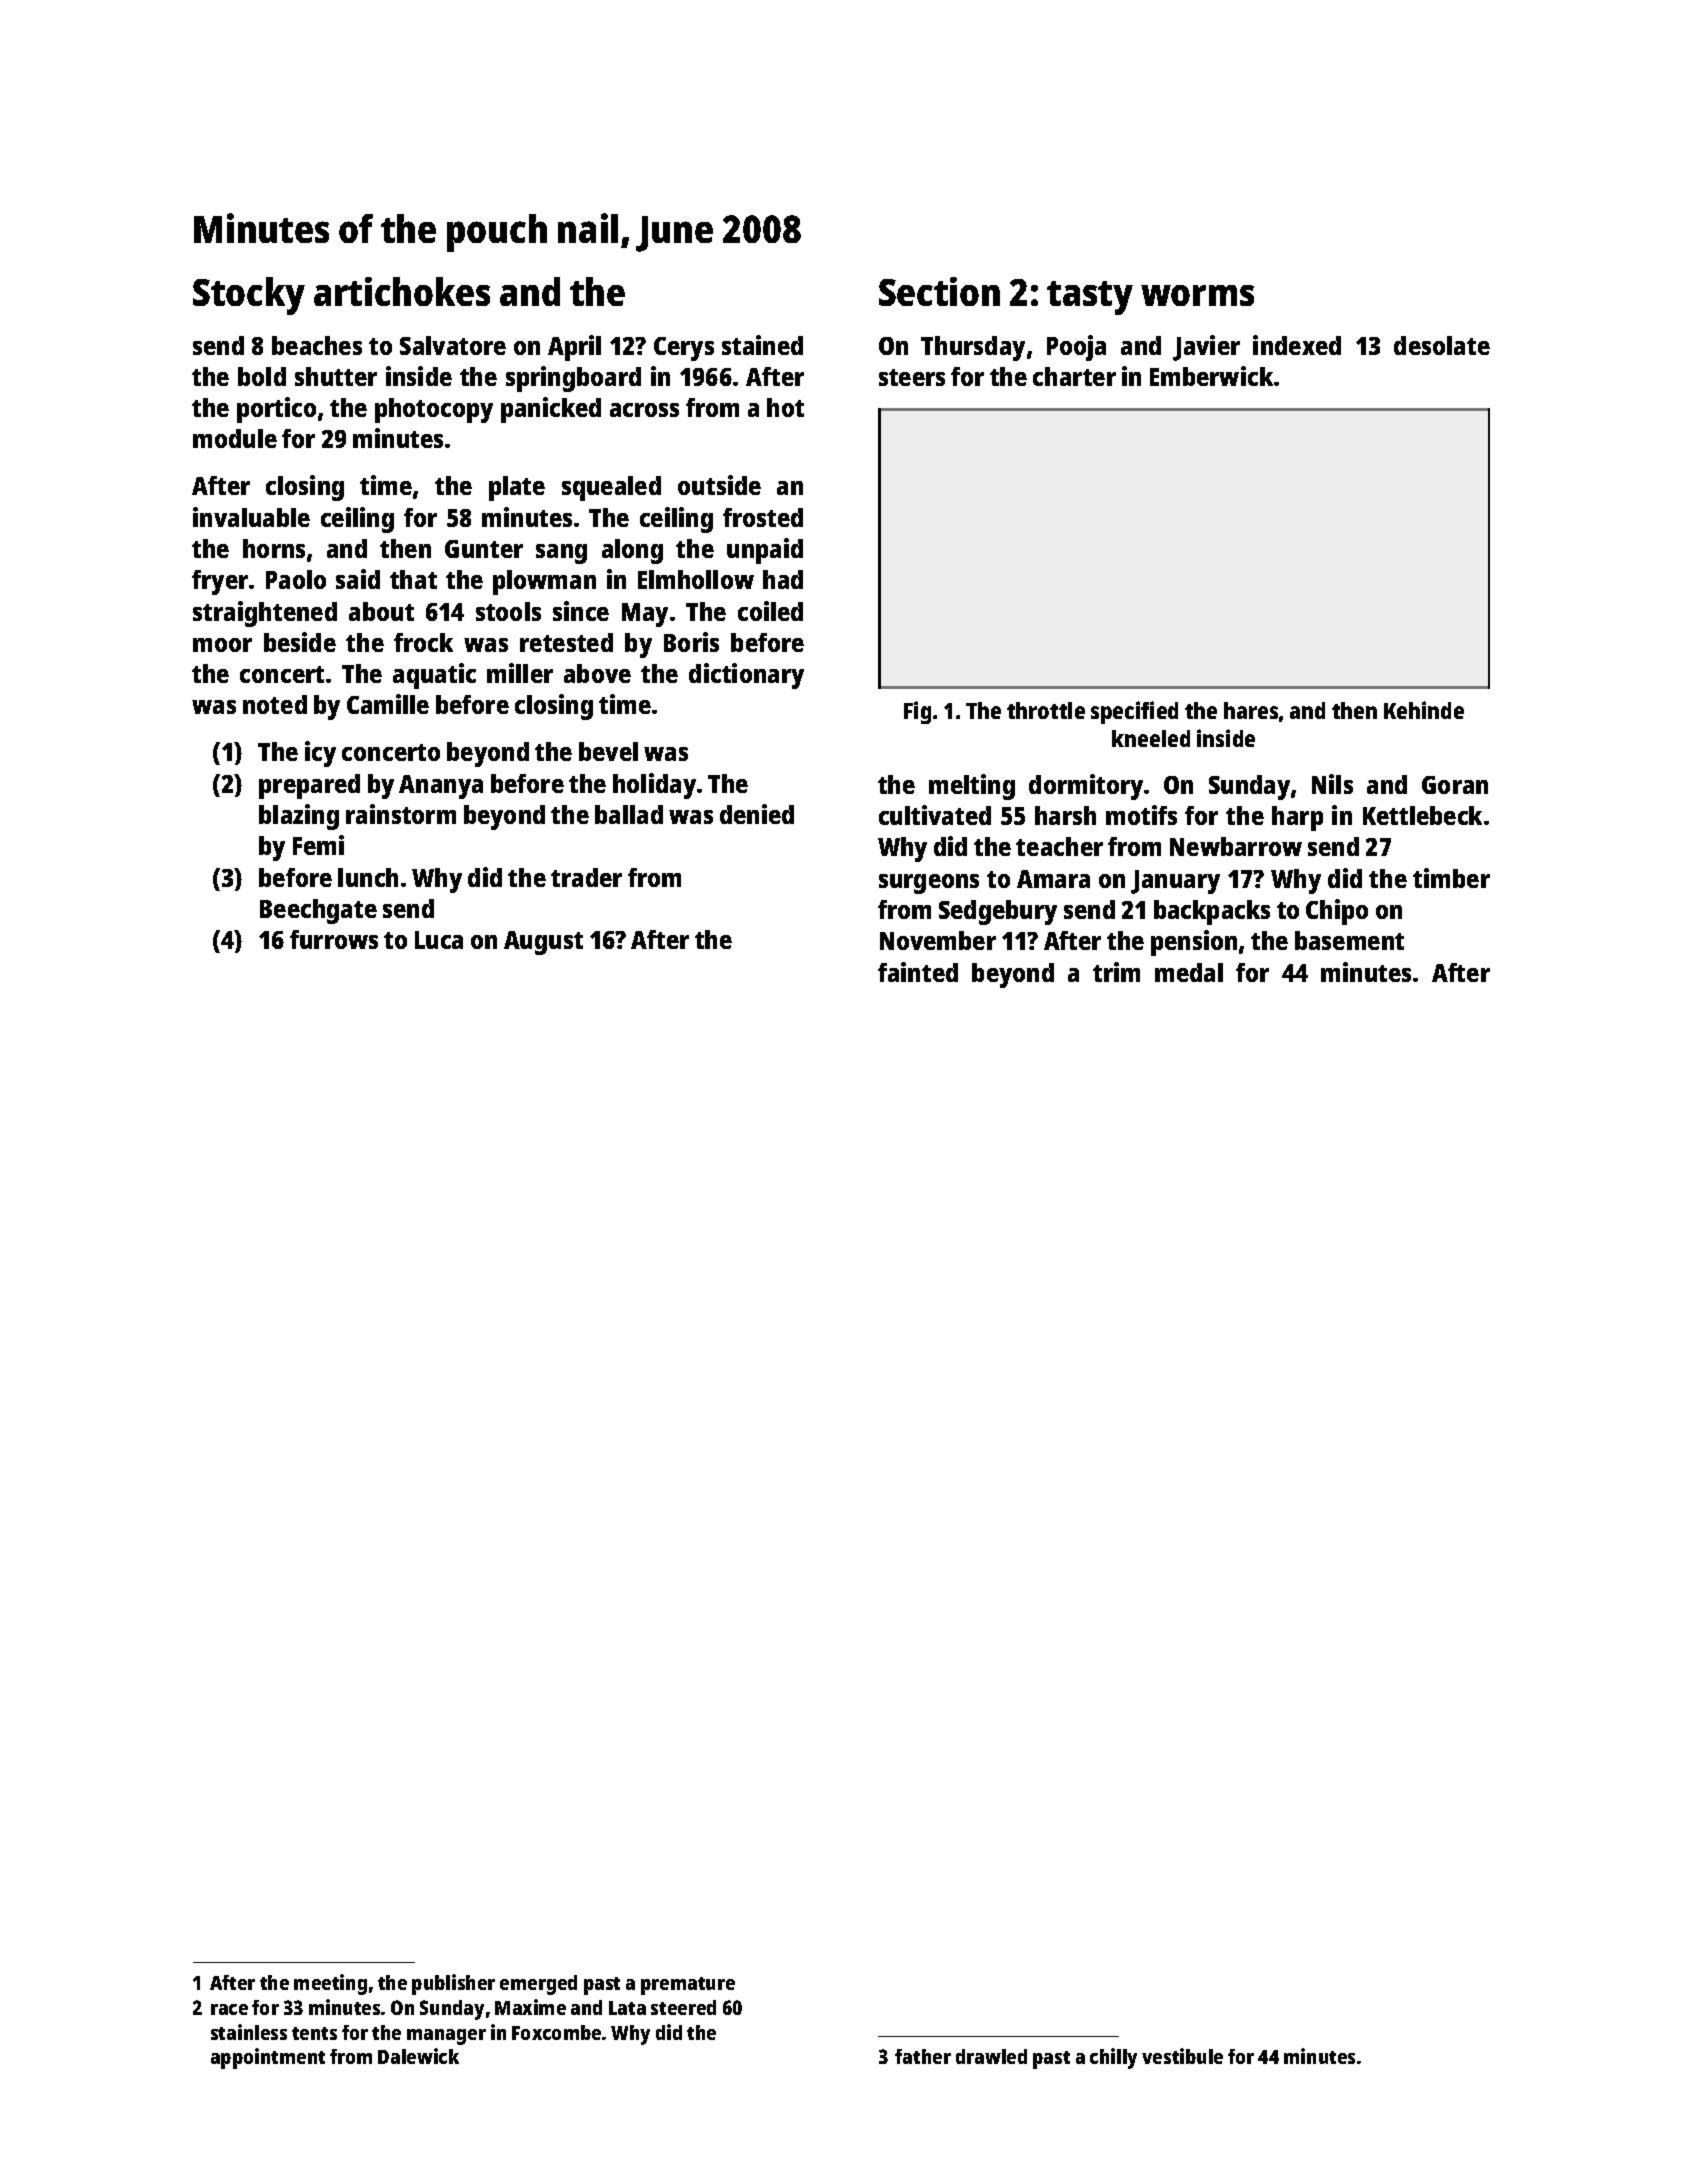  Describe the element at coordinates (330, 1984) in the page. I see `meeting` at that location.
